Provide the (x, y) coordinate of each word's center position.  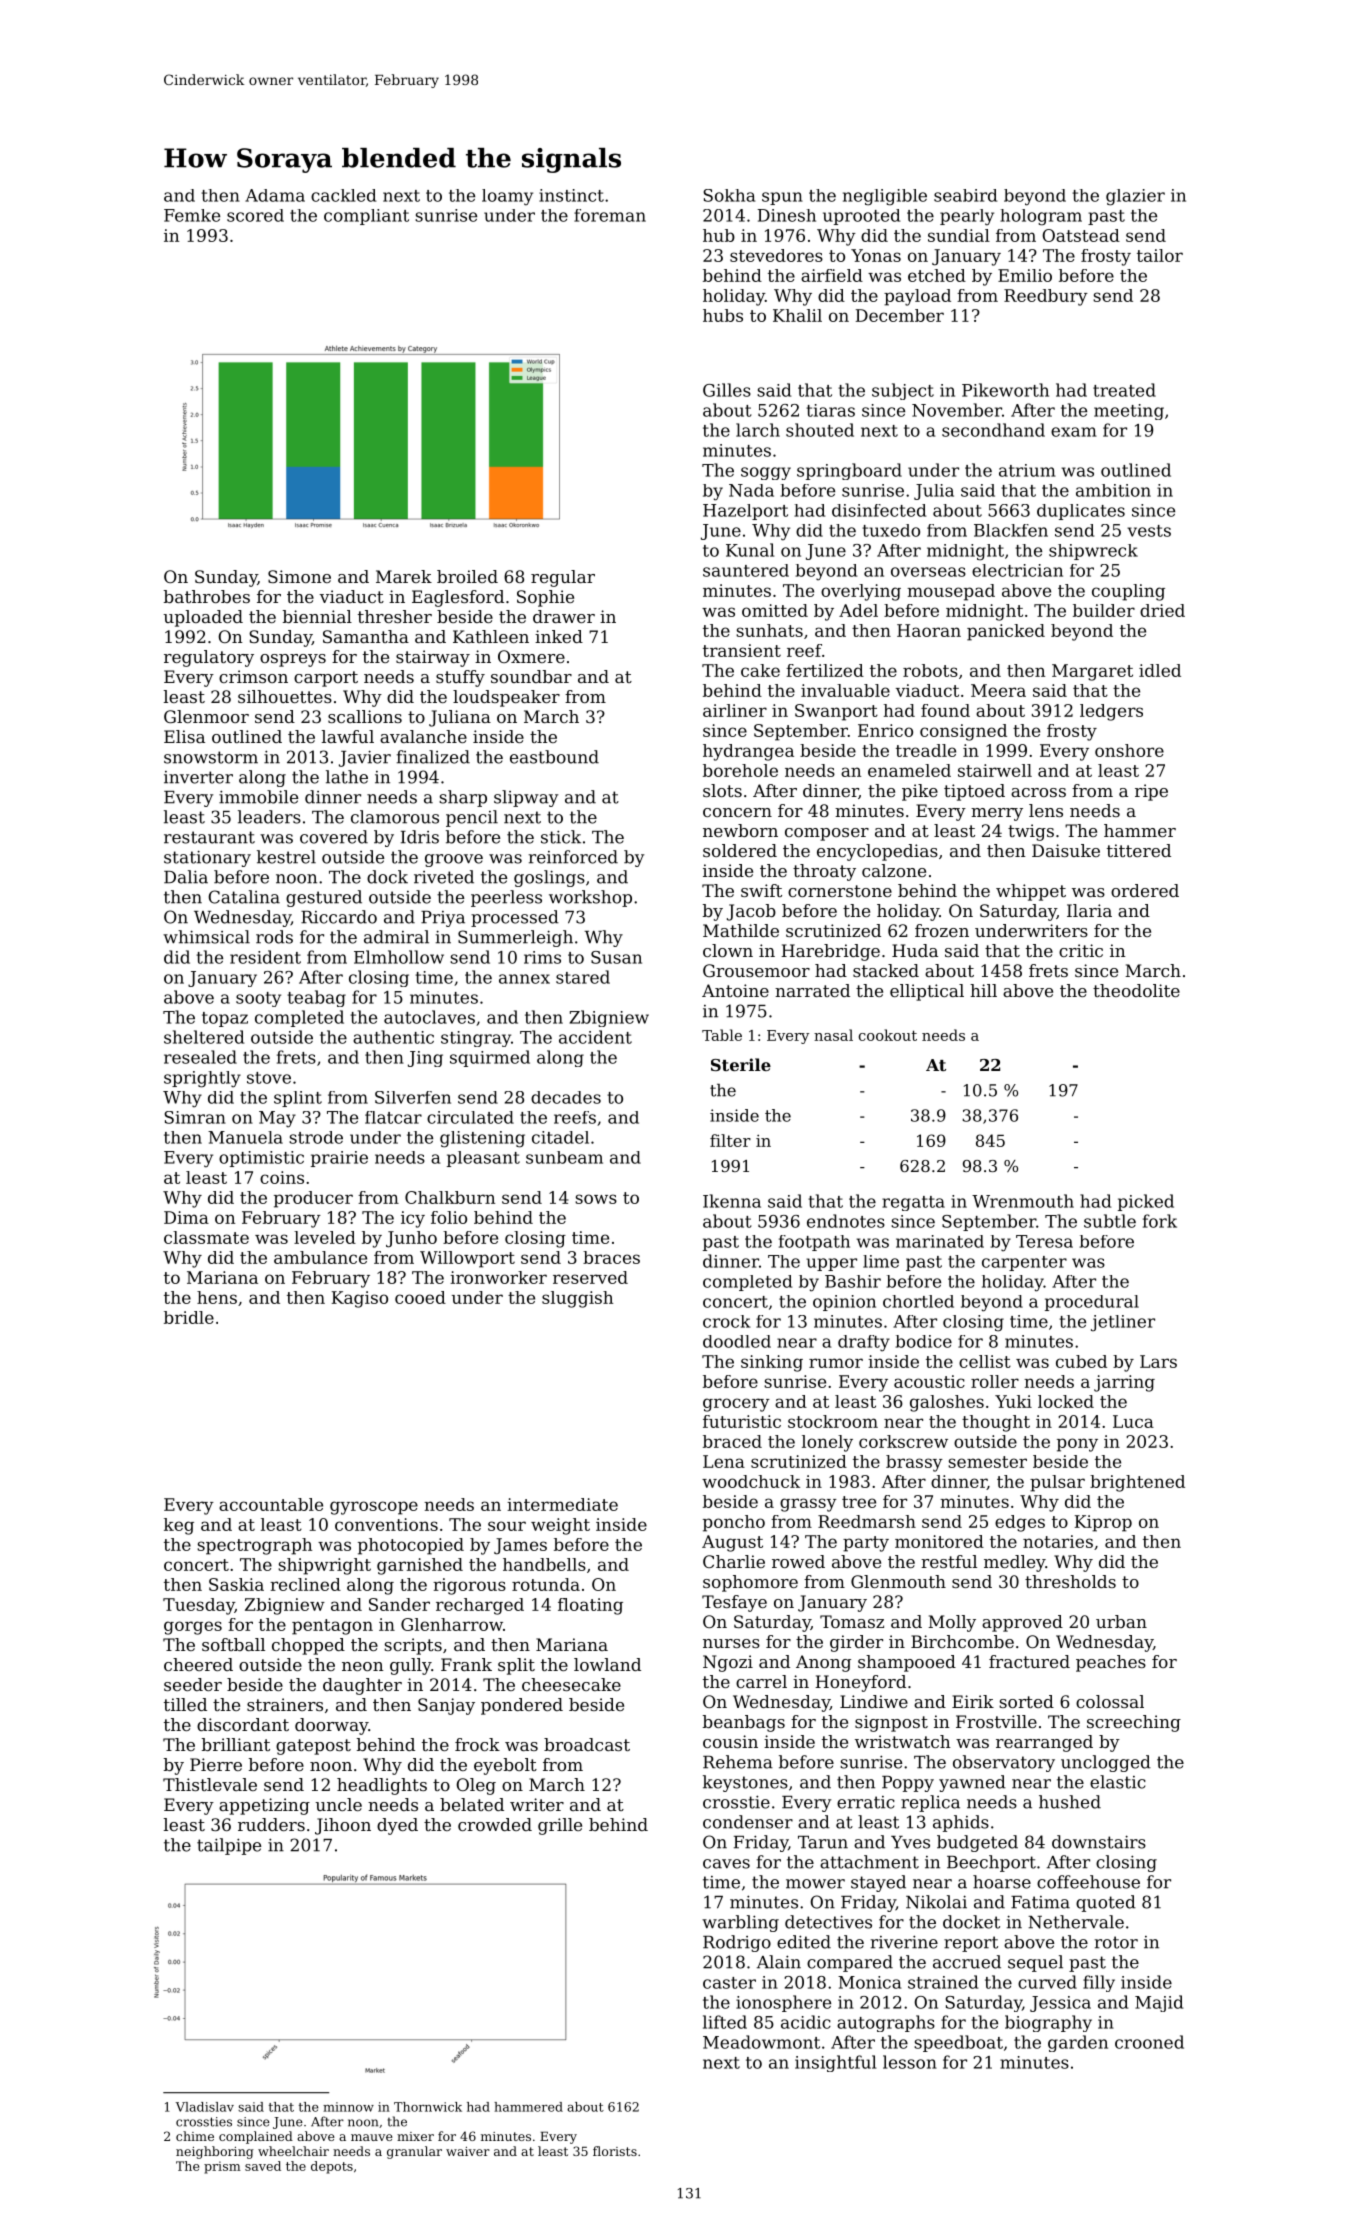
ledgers (1111, 712)
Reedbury (1046, 297)
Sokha (729, 195)
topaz (225, 1019)
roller (995, 1381)
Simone (299, 576)
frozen (942, 930)
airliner (735, 710)
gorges (193, 1628)
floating (590, 1606)
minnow (348, 2107)
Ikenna (732, 1201)
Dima (186, 1217)
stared (583, 977)
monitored (939, 1541)
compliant (366, 217)
